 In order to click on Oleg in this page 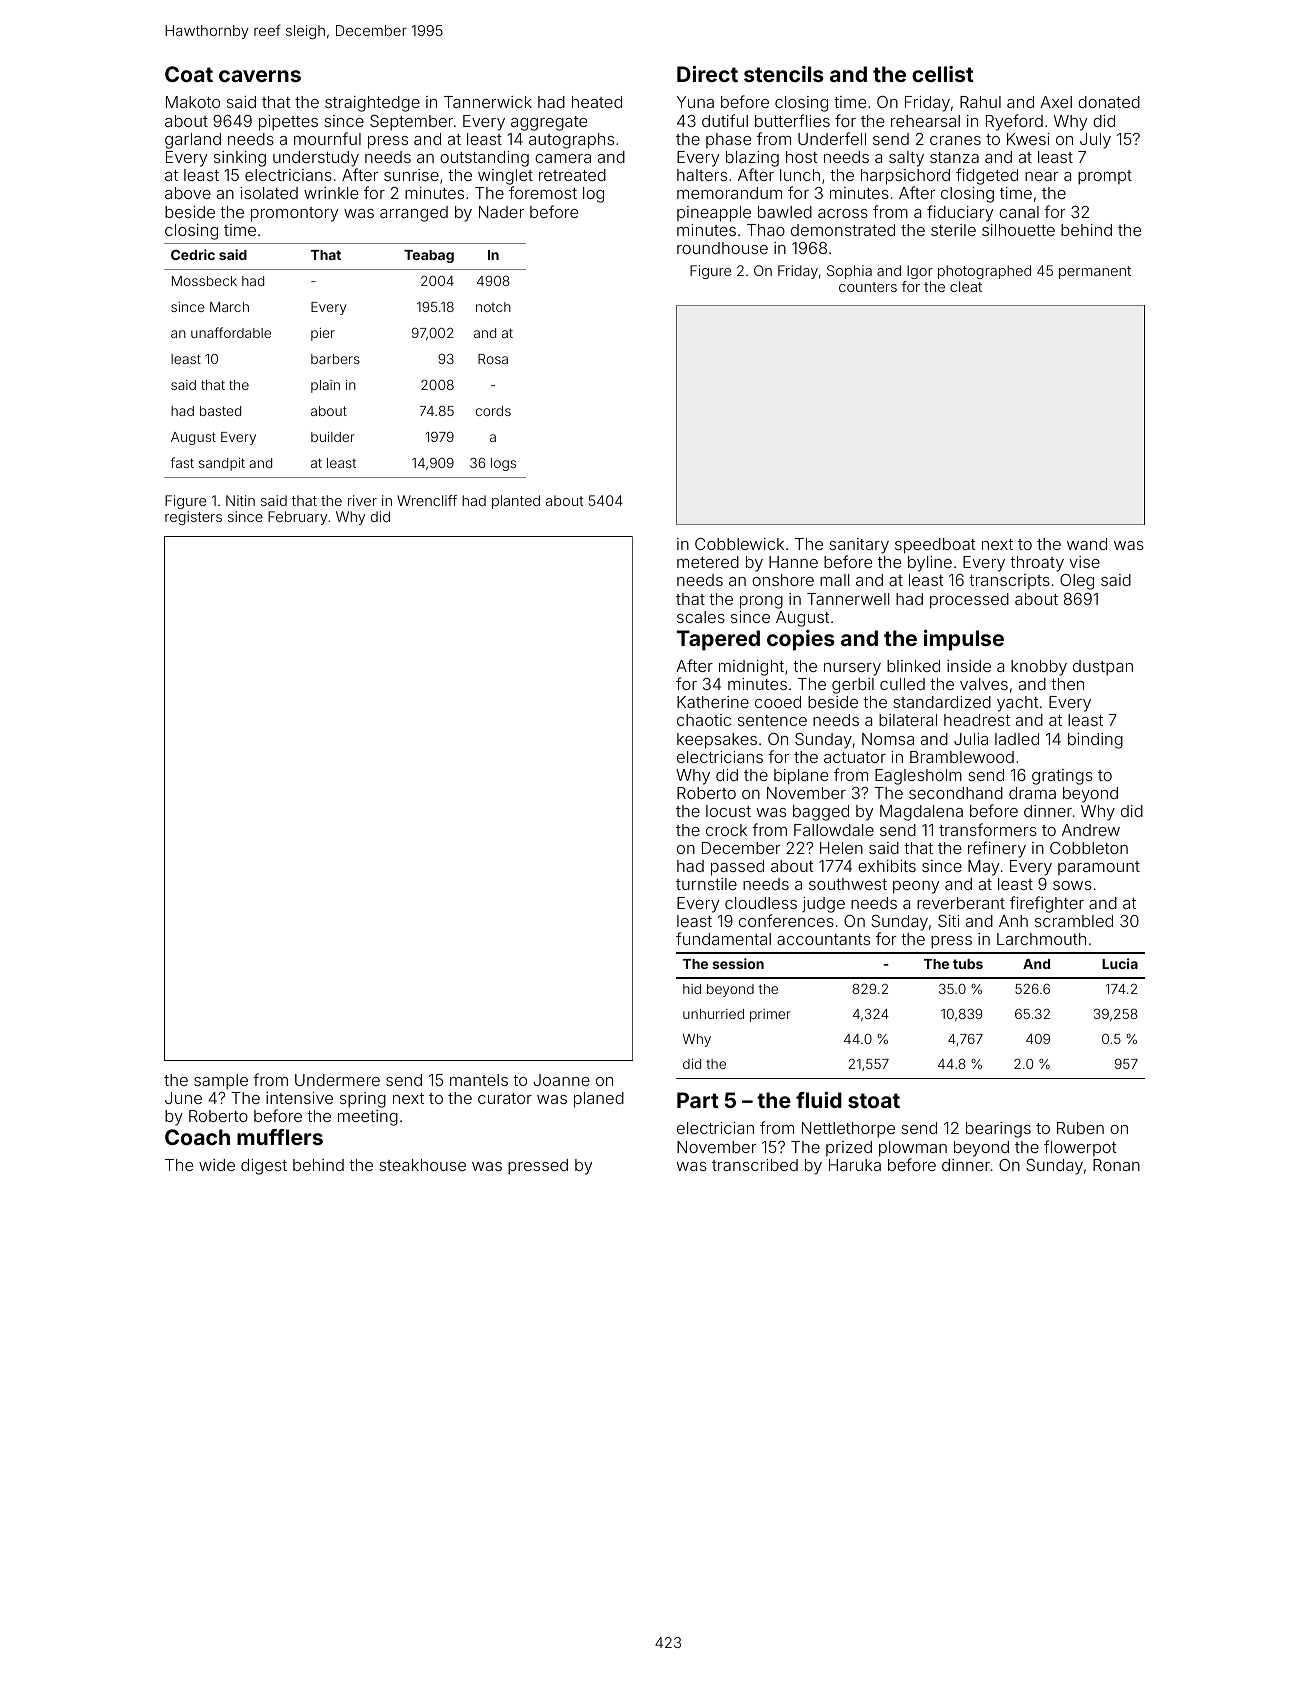, I will do `click(1077, 582)`.
